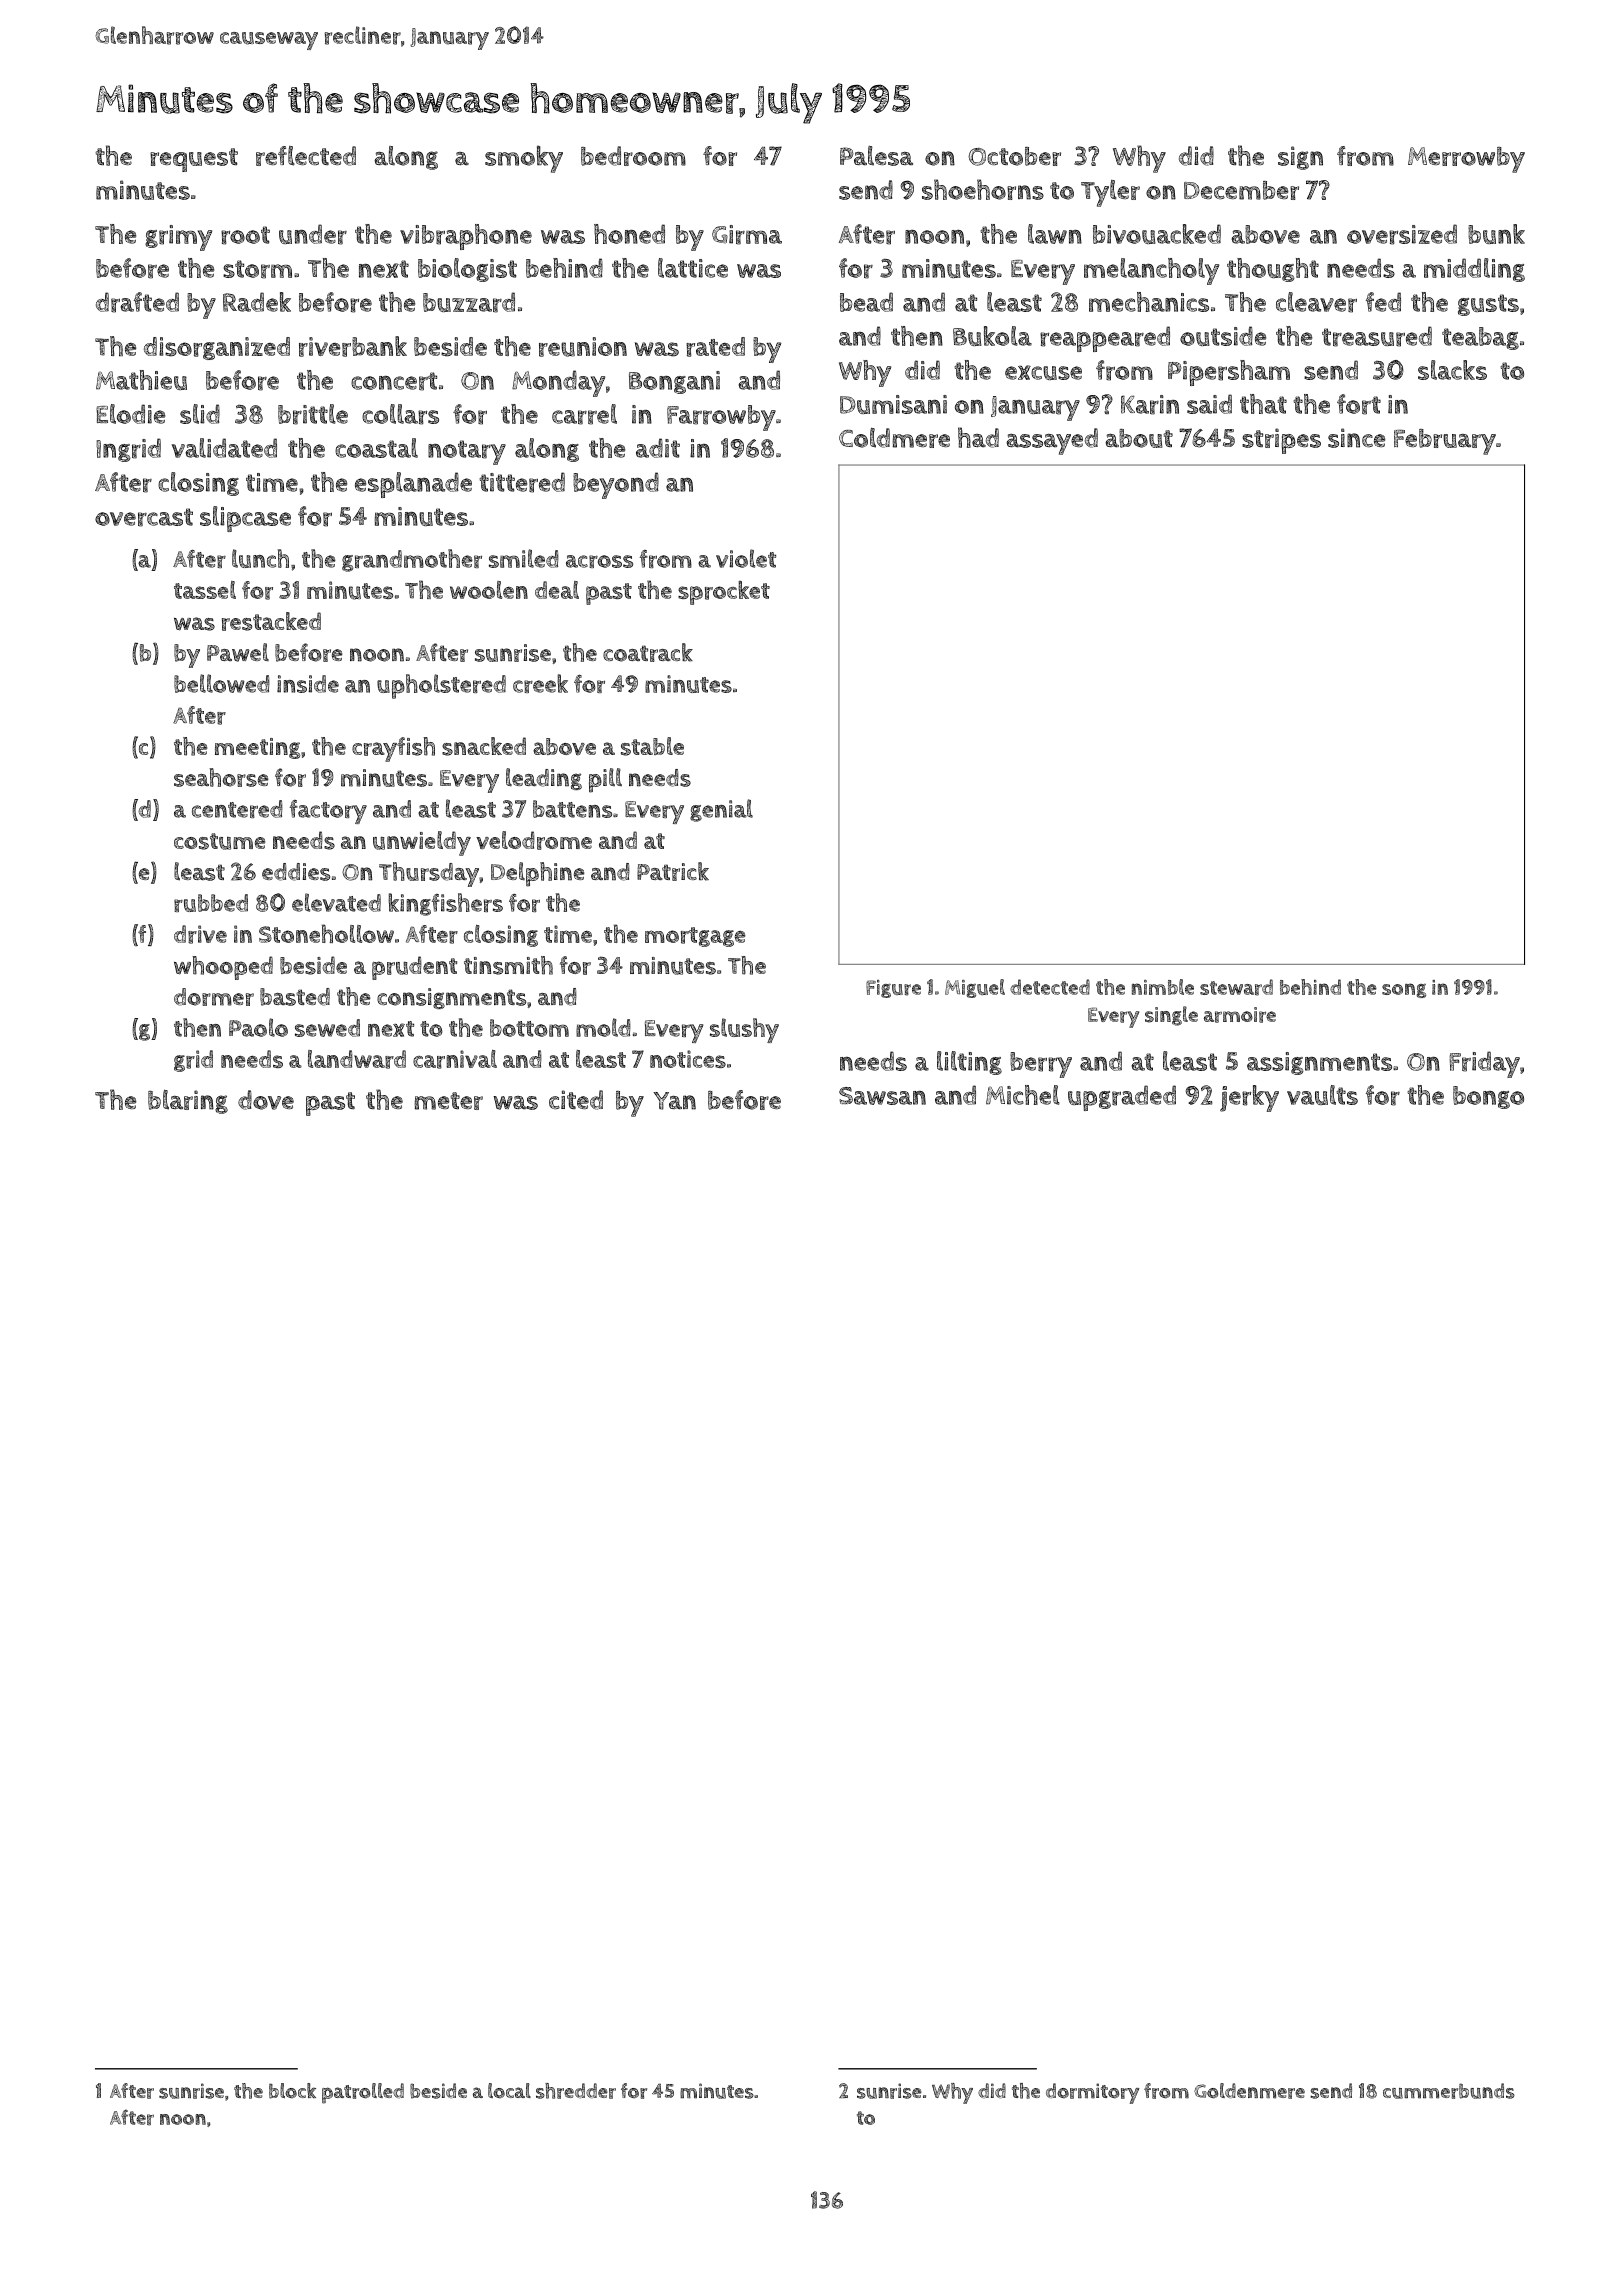 The width and height of the image is (1620, 2292). What do you see at coordinates (1449, 2091) in the image?
I see `cummerbunds` at bounding box center [1449, 2091].
